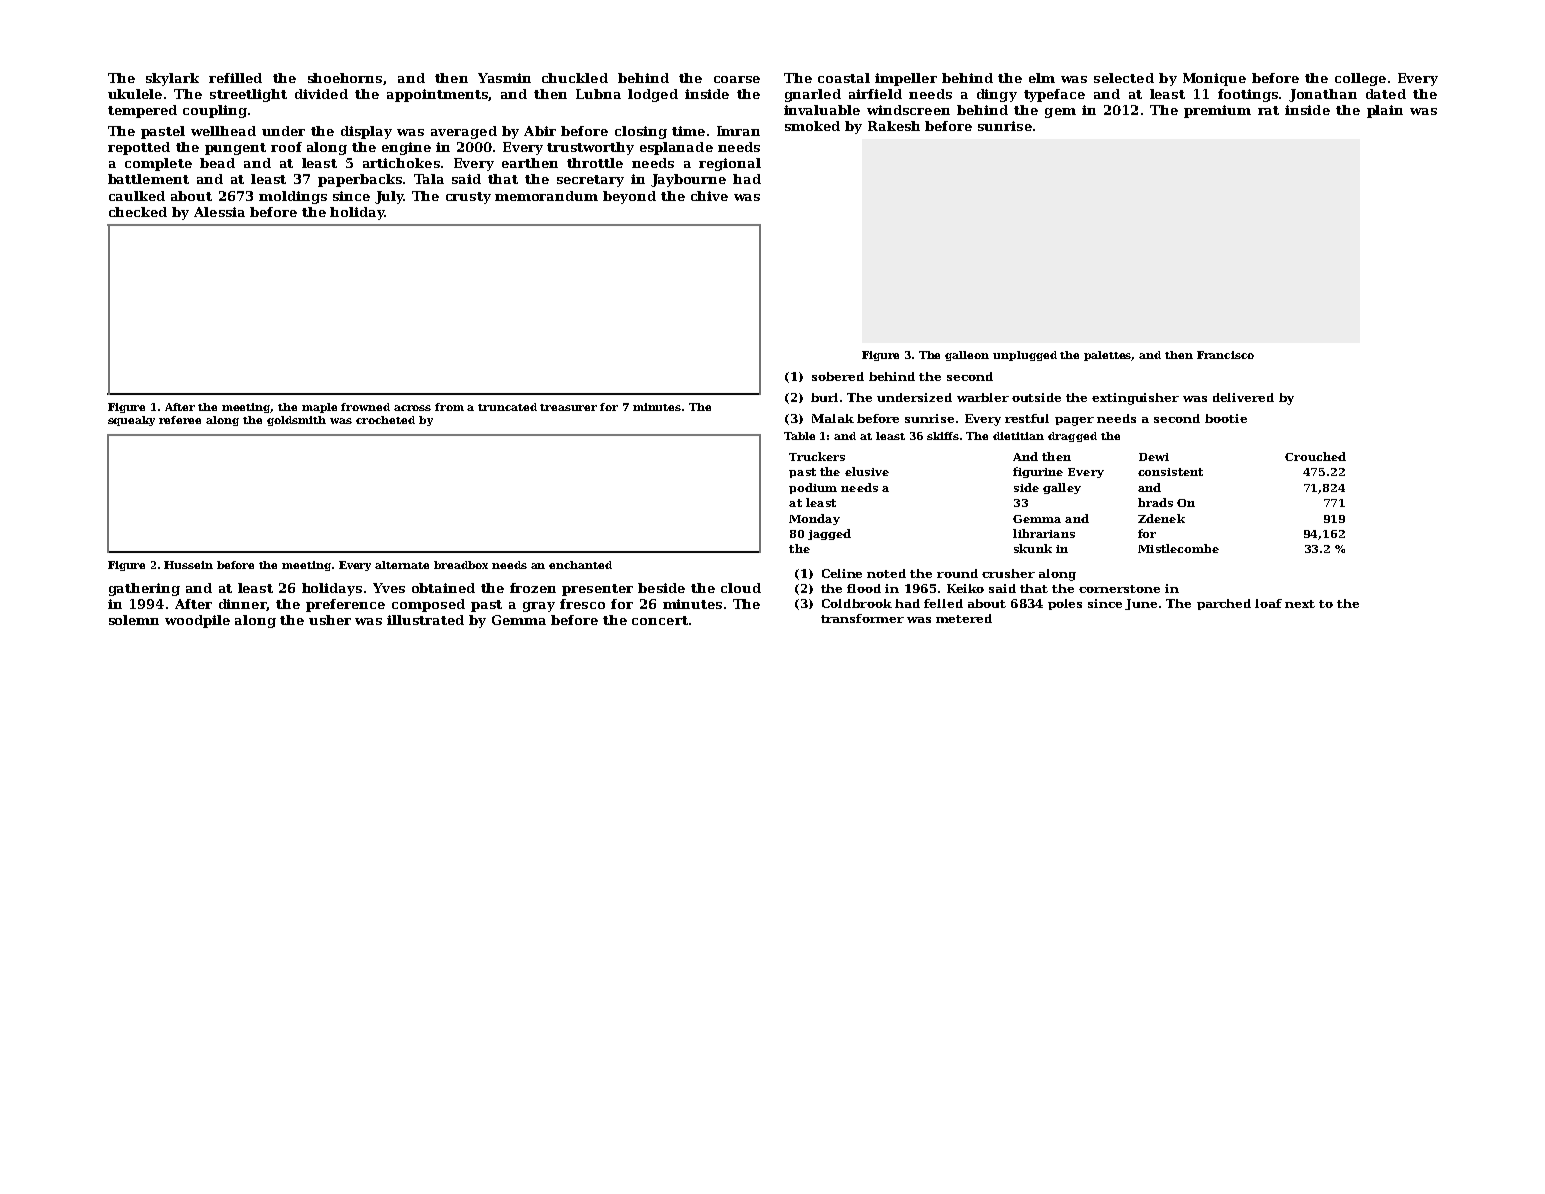  What do you see at coordinates (943, 436) in the page?
I see `skiffs` at bounding box center [943, 436].
